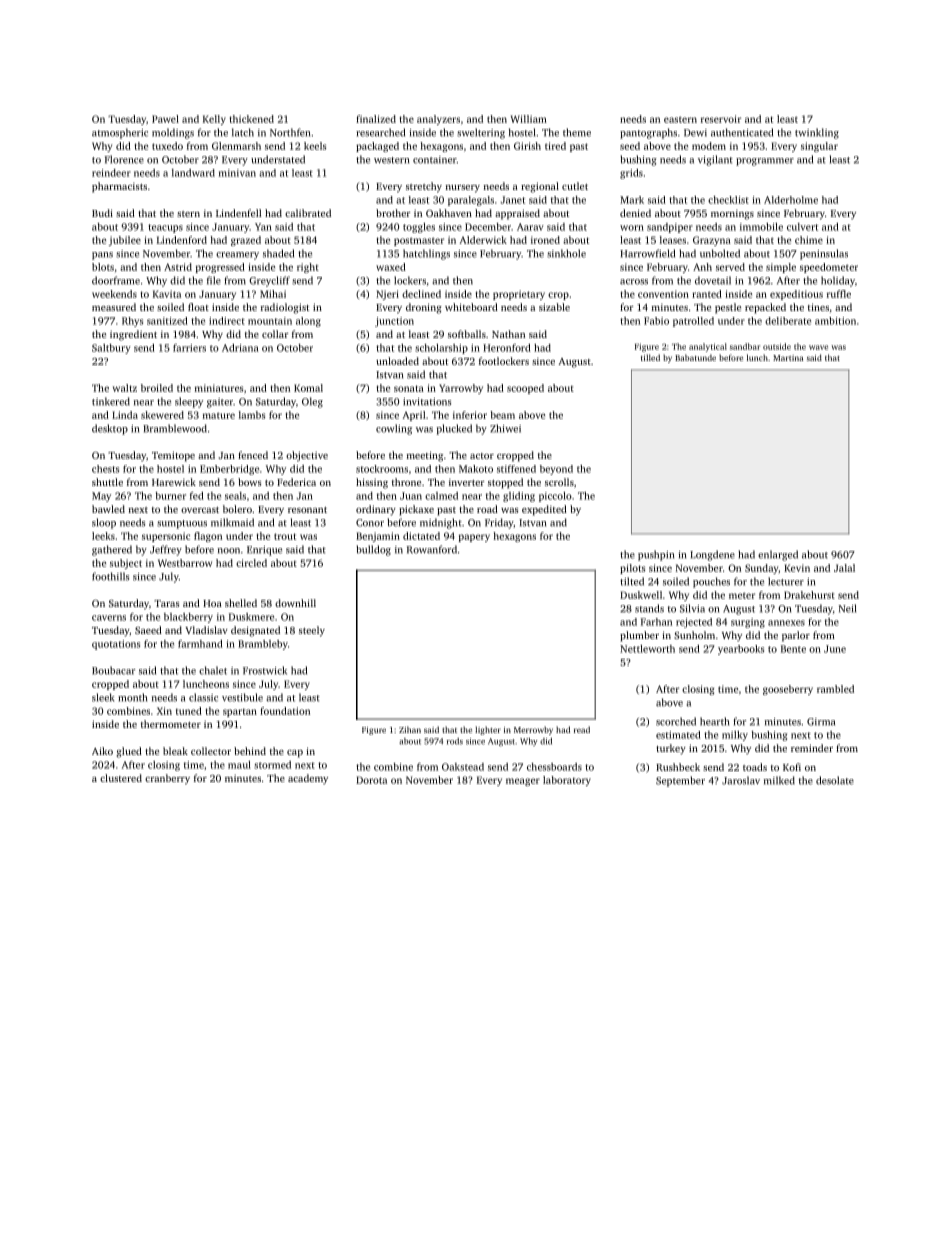 This document has width=952, height=1233. What do you see at coordinates (817, 133) in the document?
I see `twinkling` at bounding box center [817, 133].
